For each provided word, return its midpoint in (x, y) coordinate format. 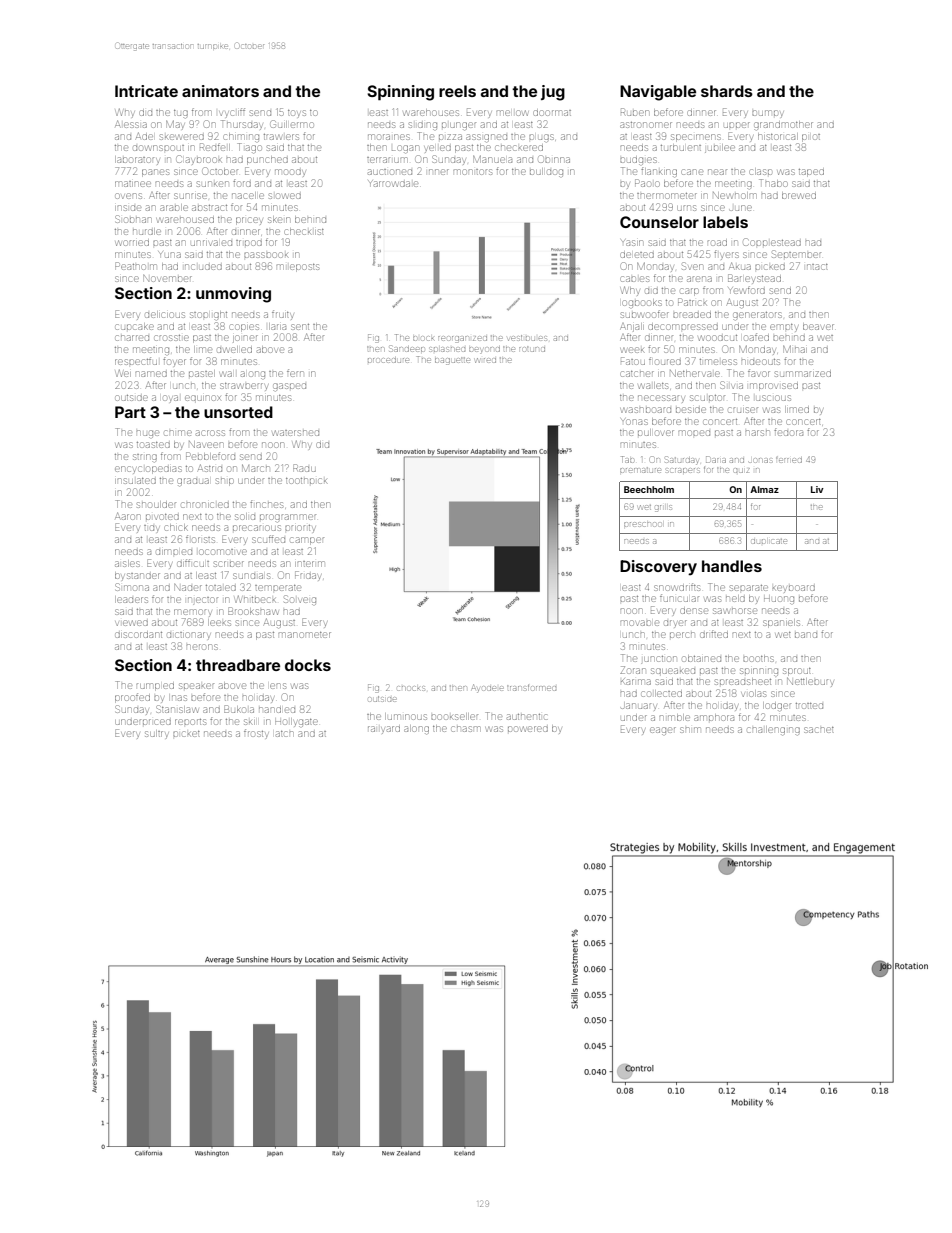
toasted (153, 445)
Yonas (634, 422)
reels (457, 91)
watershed (295, 433)
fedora (788, 432)
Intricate (146, 91)
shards (727, 91)
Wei (123, 373)
